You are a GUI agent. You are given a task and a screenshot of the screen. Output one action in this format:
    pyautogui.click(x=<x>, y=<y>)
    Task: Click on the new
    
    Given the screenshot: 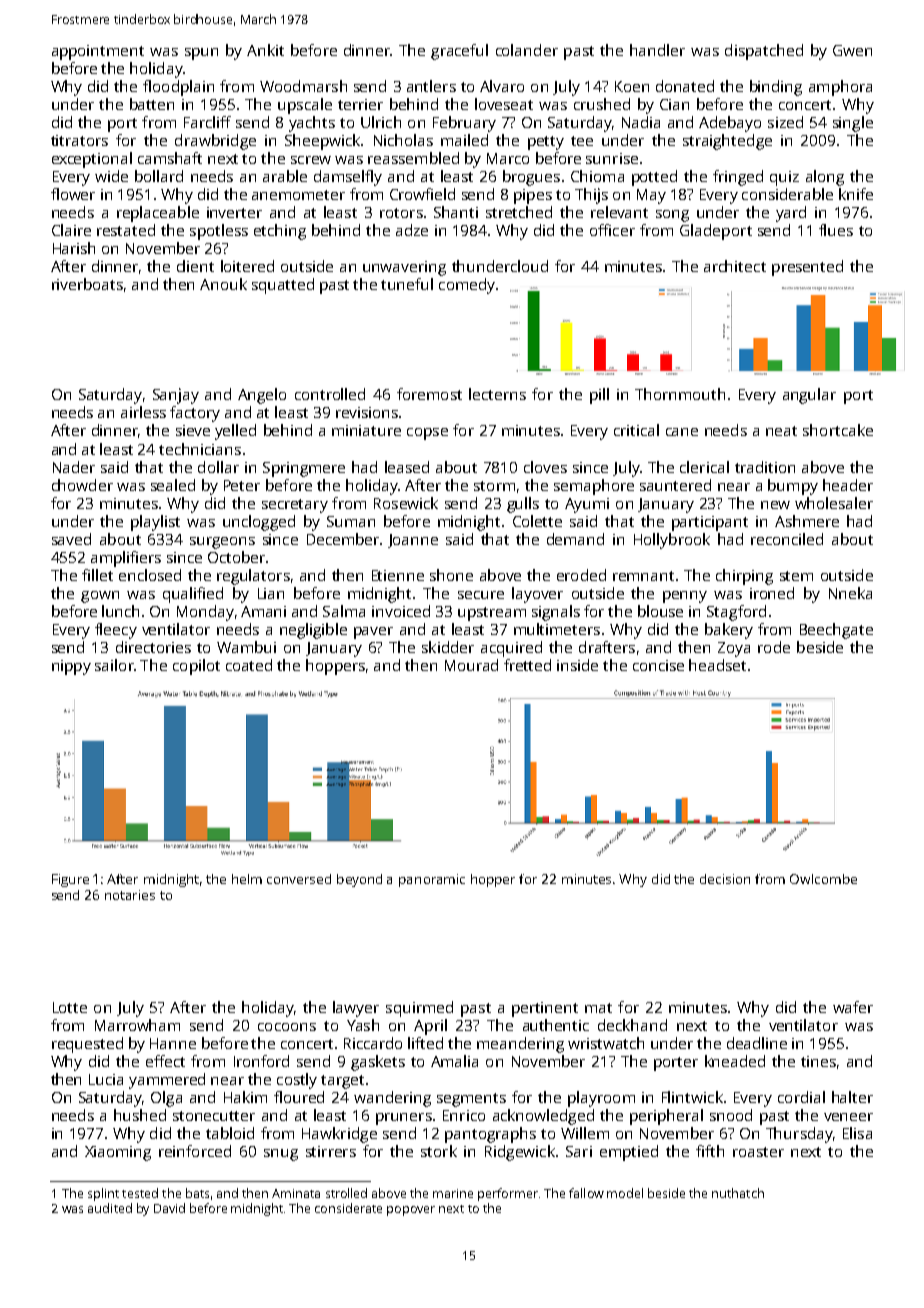 What is the action you would take?
    pyautogui.click(x=775, y=505)
